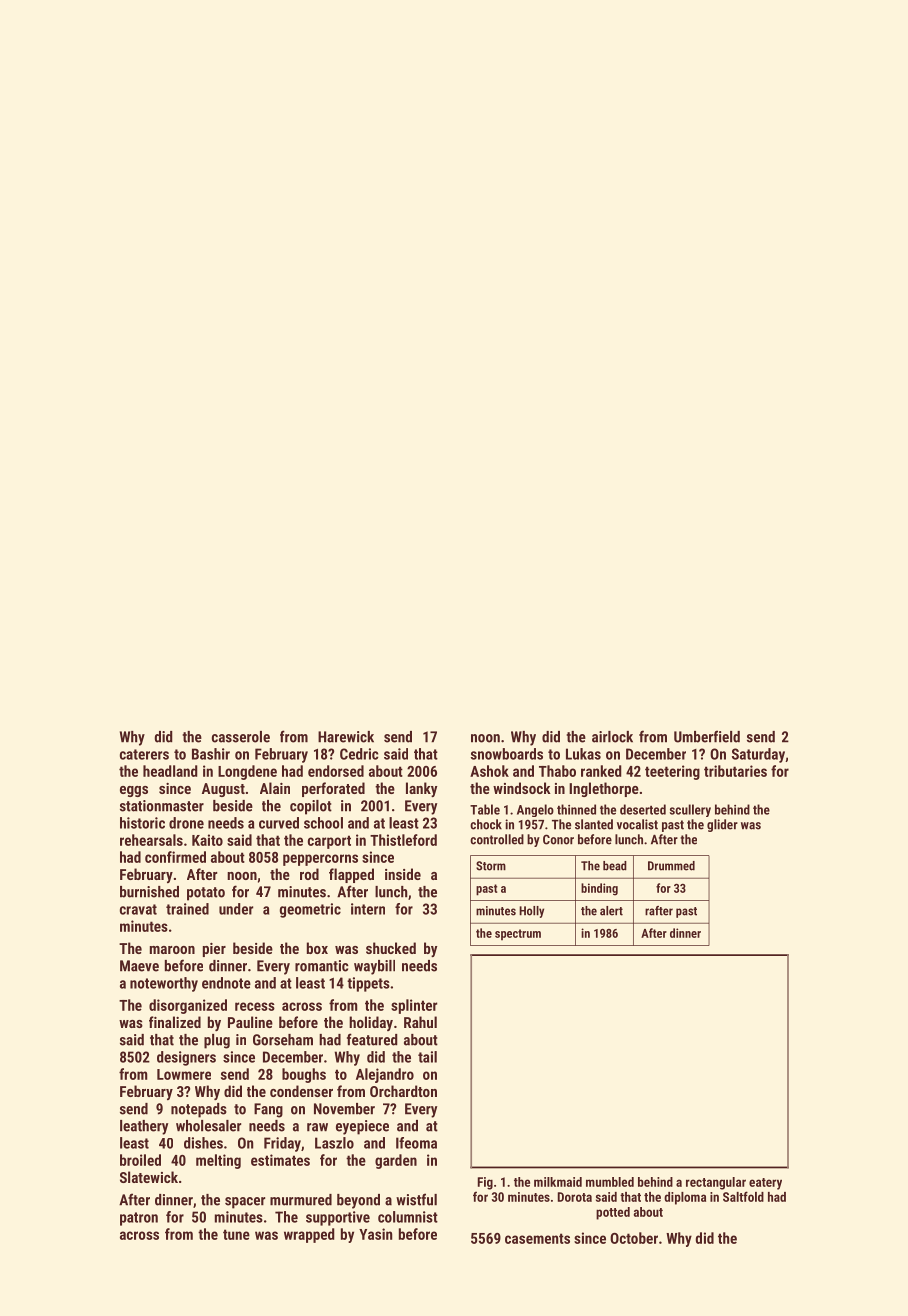 Image resolution: width=908 pixels, height=1316 pixels. Describe the element at coordinates (615, 866) in the document. I see `bead` at that location.
